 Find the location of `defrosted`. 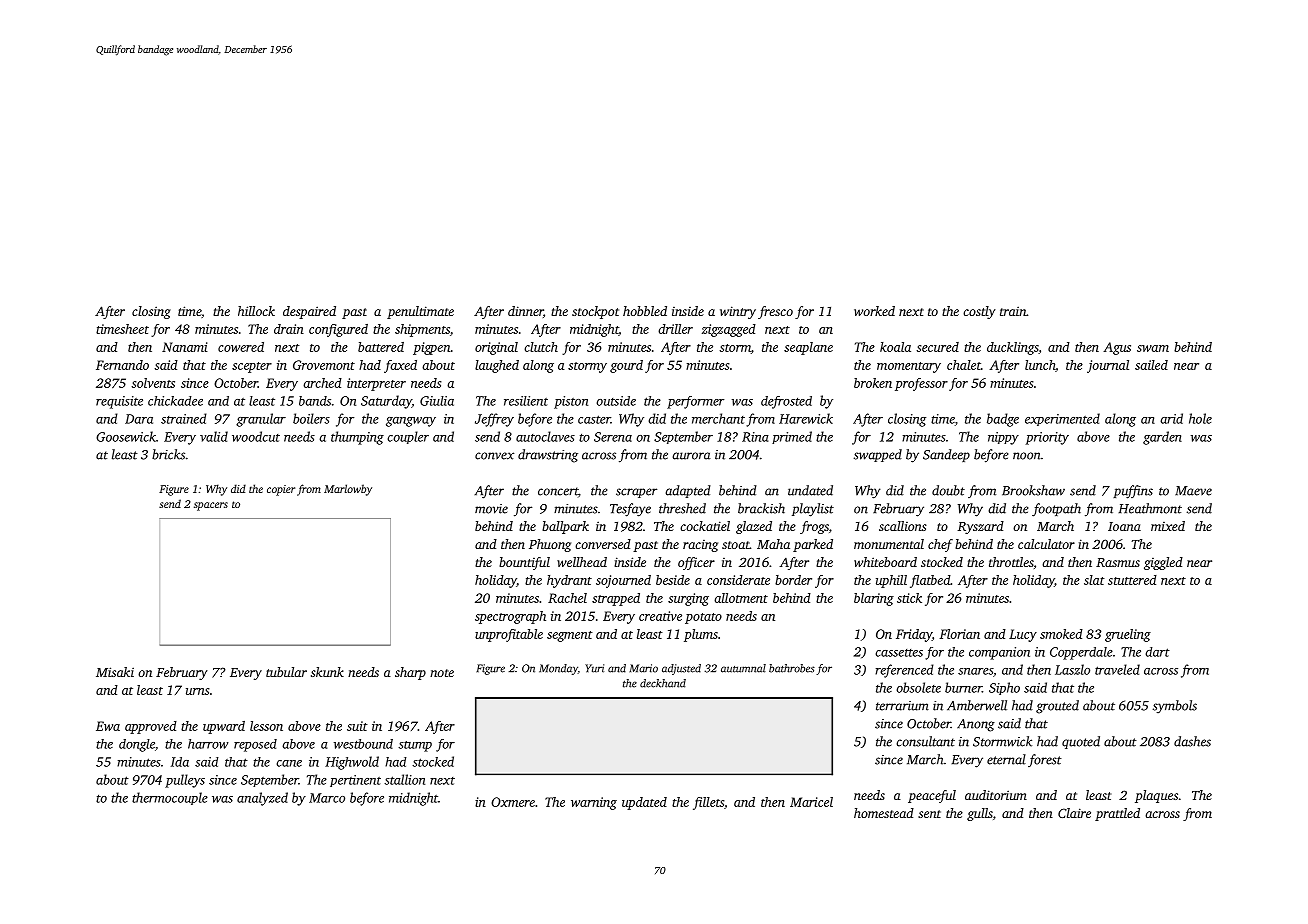

defrosted is located at coordinates (786, 402).
